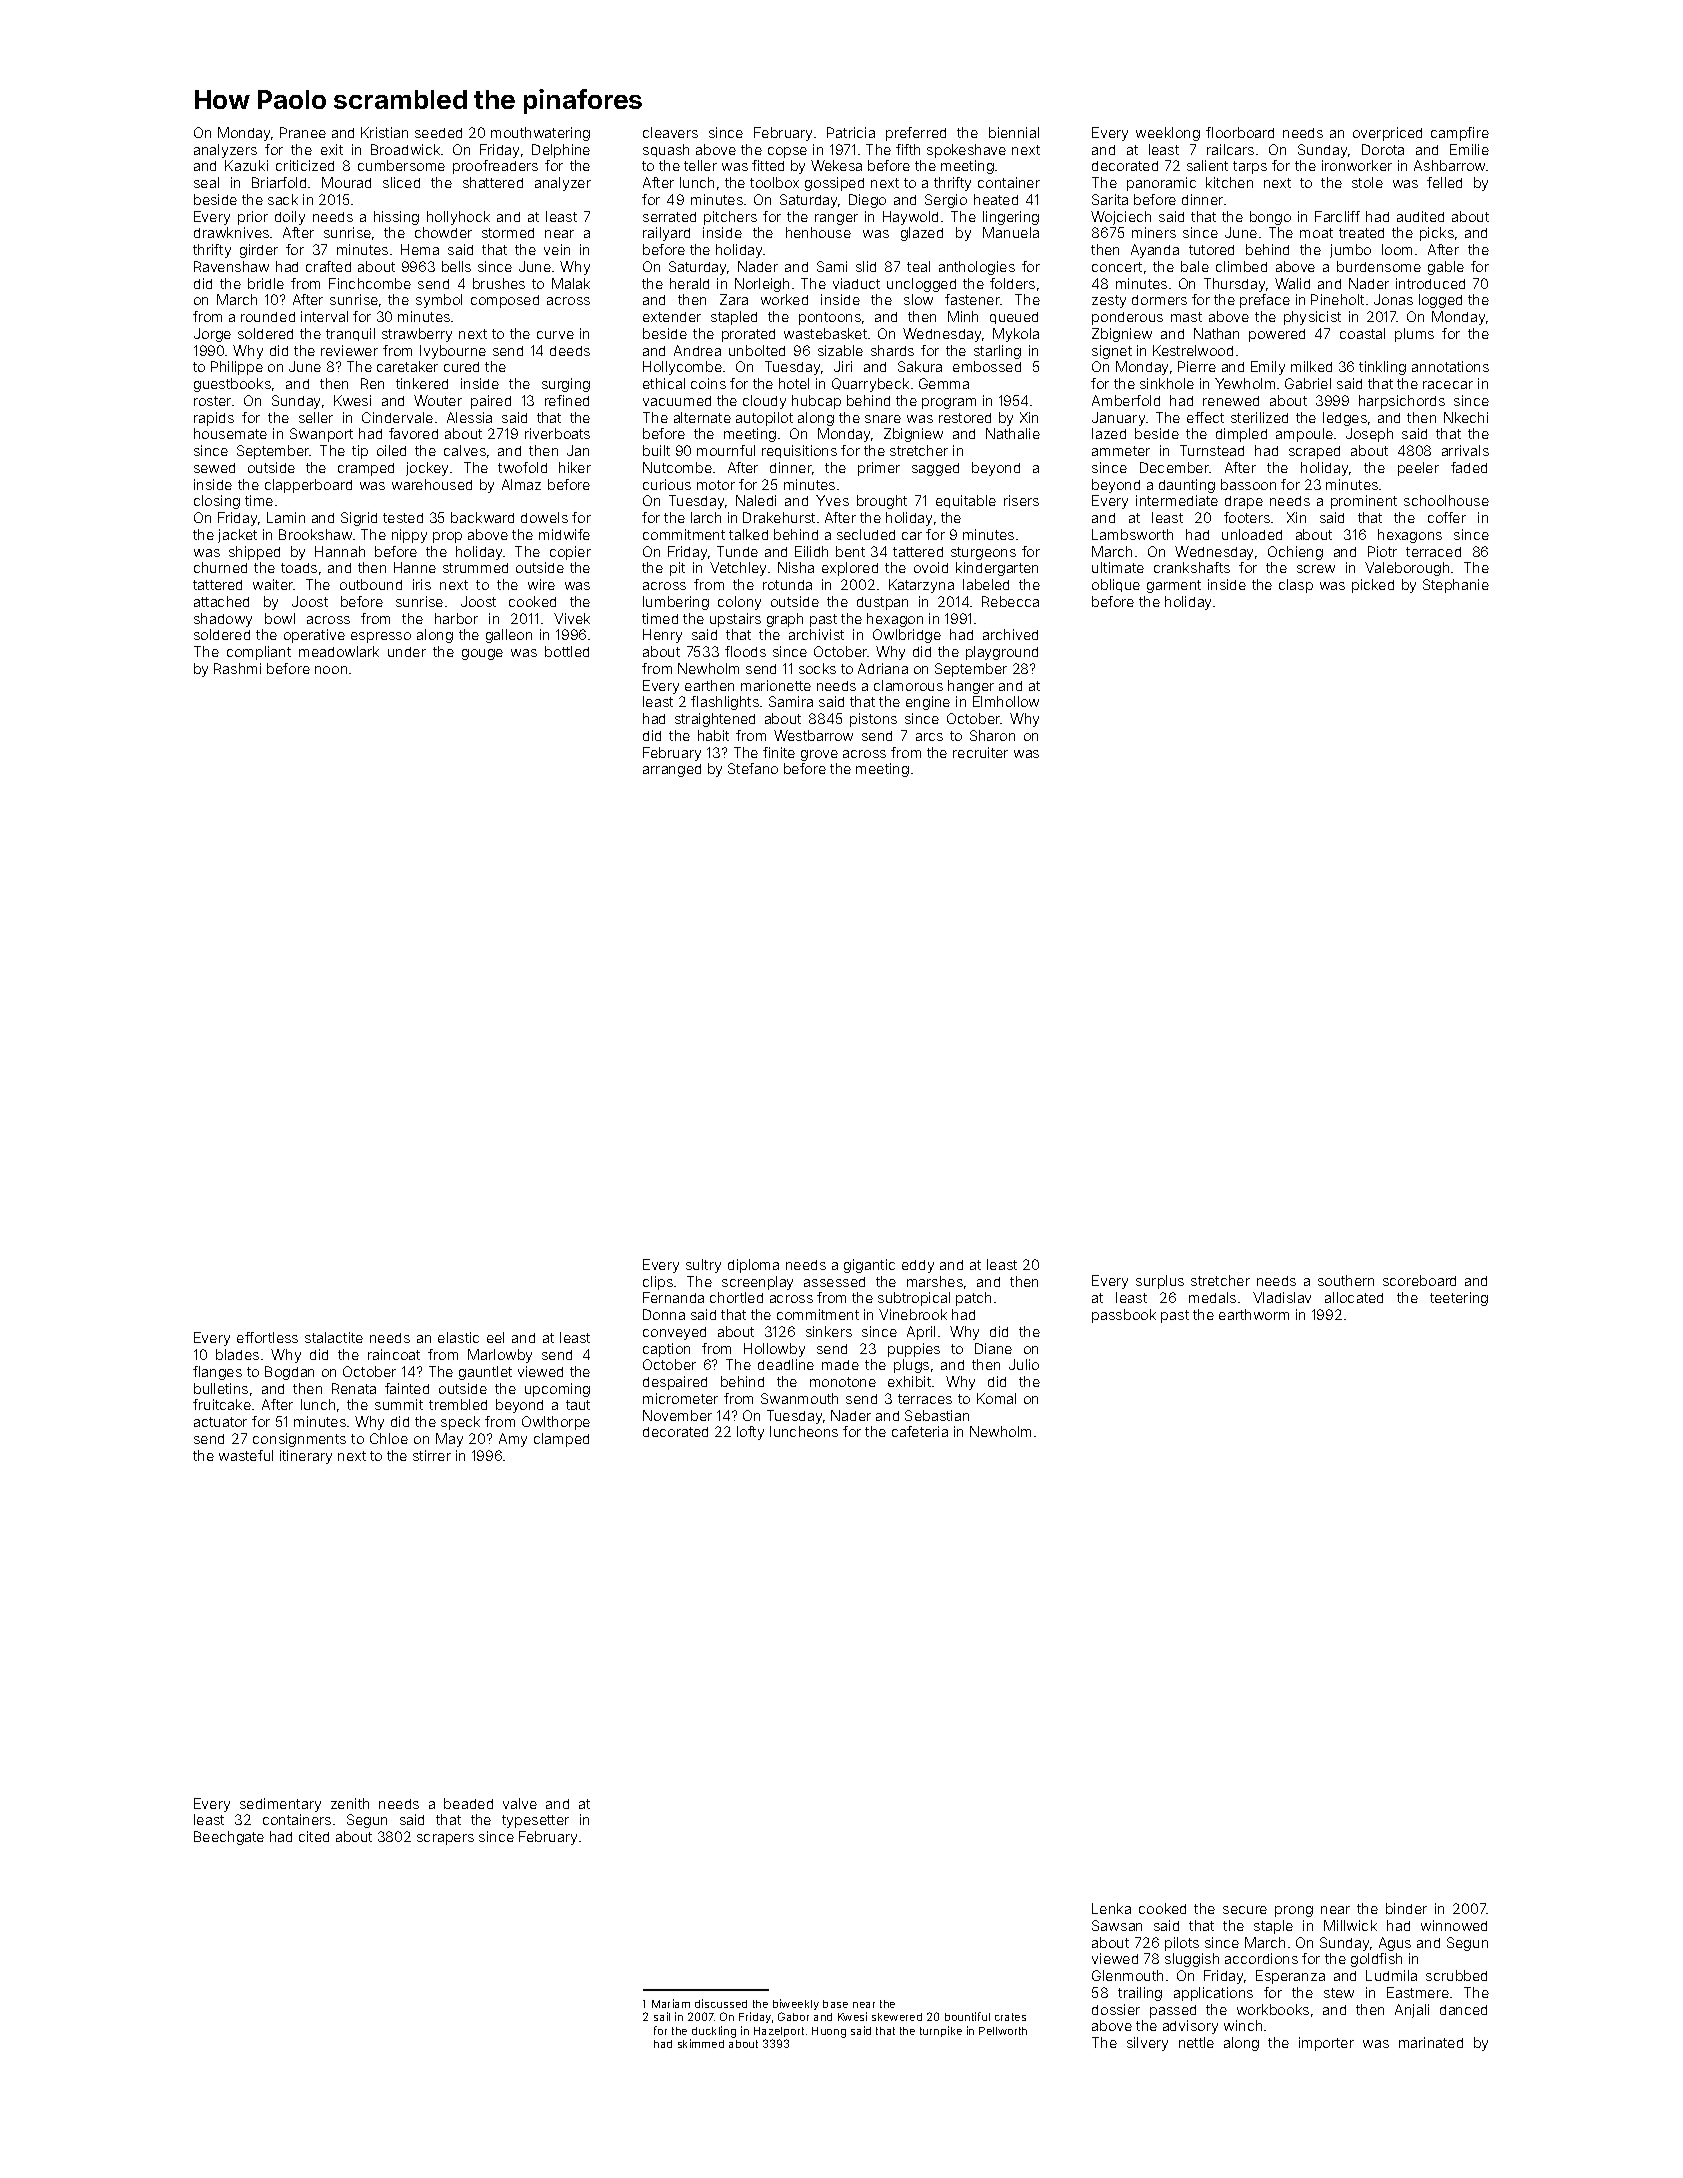 The image size is (1683, 2178). What do you see at coordinates (753, 768) in the screenshot?
I see `Stefano` at bounding box center [753, 768].
